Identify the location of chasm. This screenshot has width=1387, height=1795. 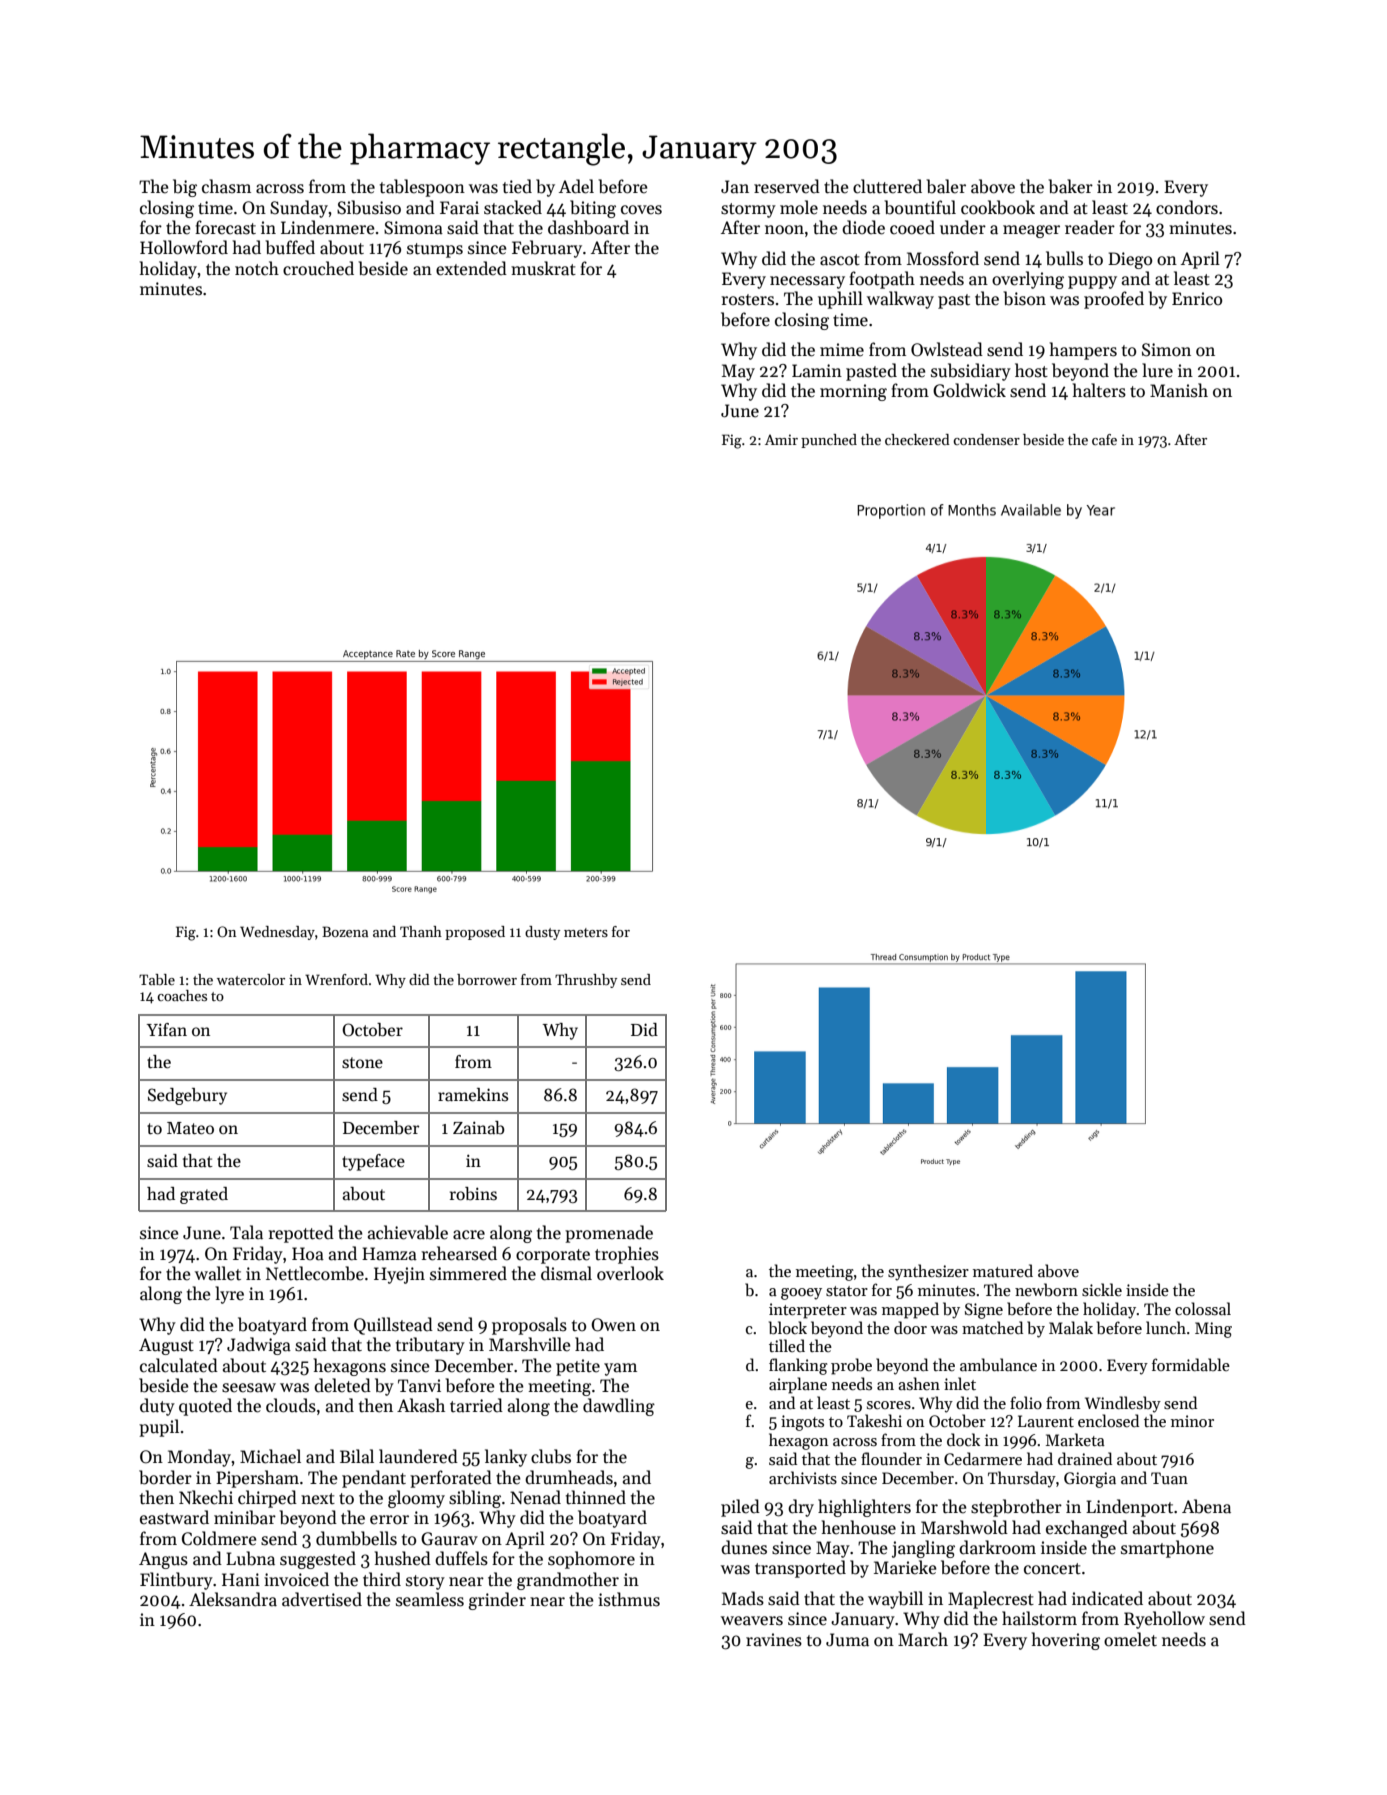
(226, 186).
